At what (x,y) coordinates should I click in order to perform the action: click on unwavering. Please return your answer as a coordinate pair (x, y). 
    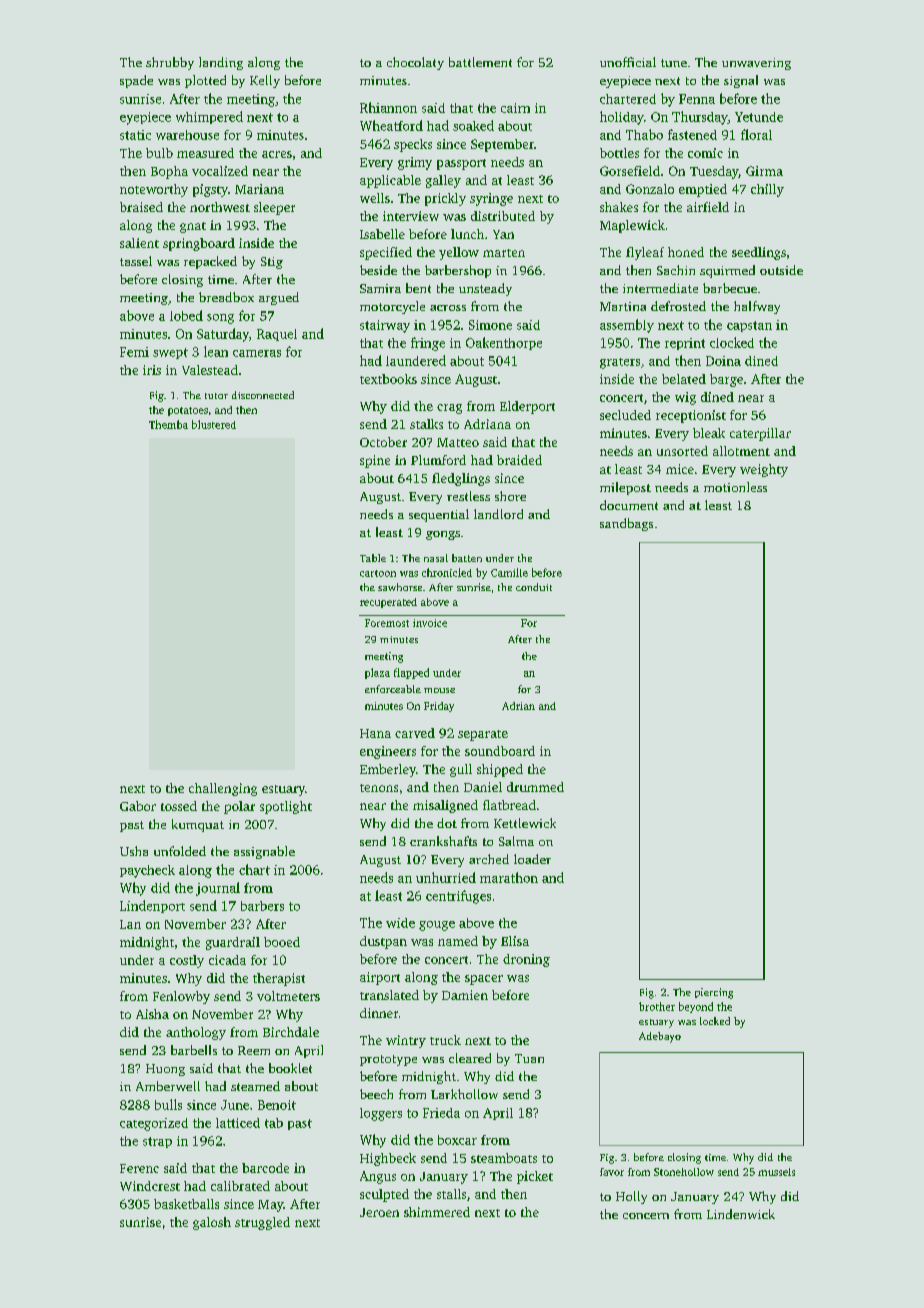
    Looking at the image, I should click on (756, 64).
